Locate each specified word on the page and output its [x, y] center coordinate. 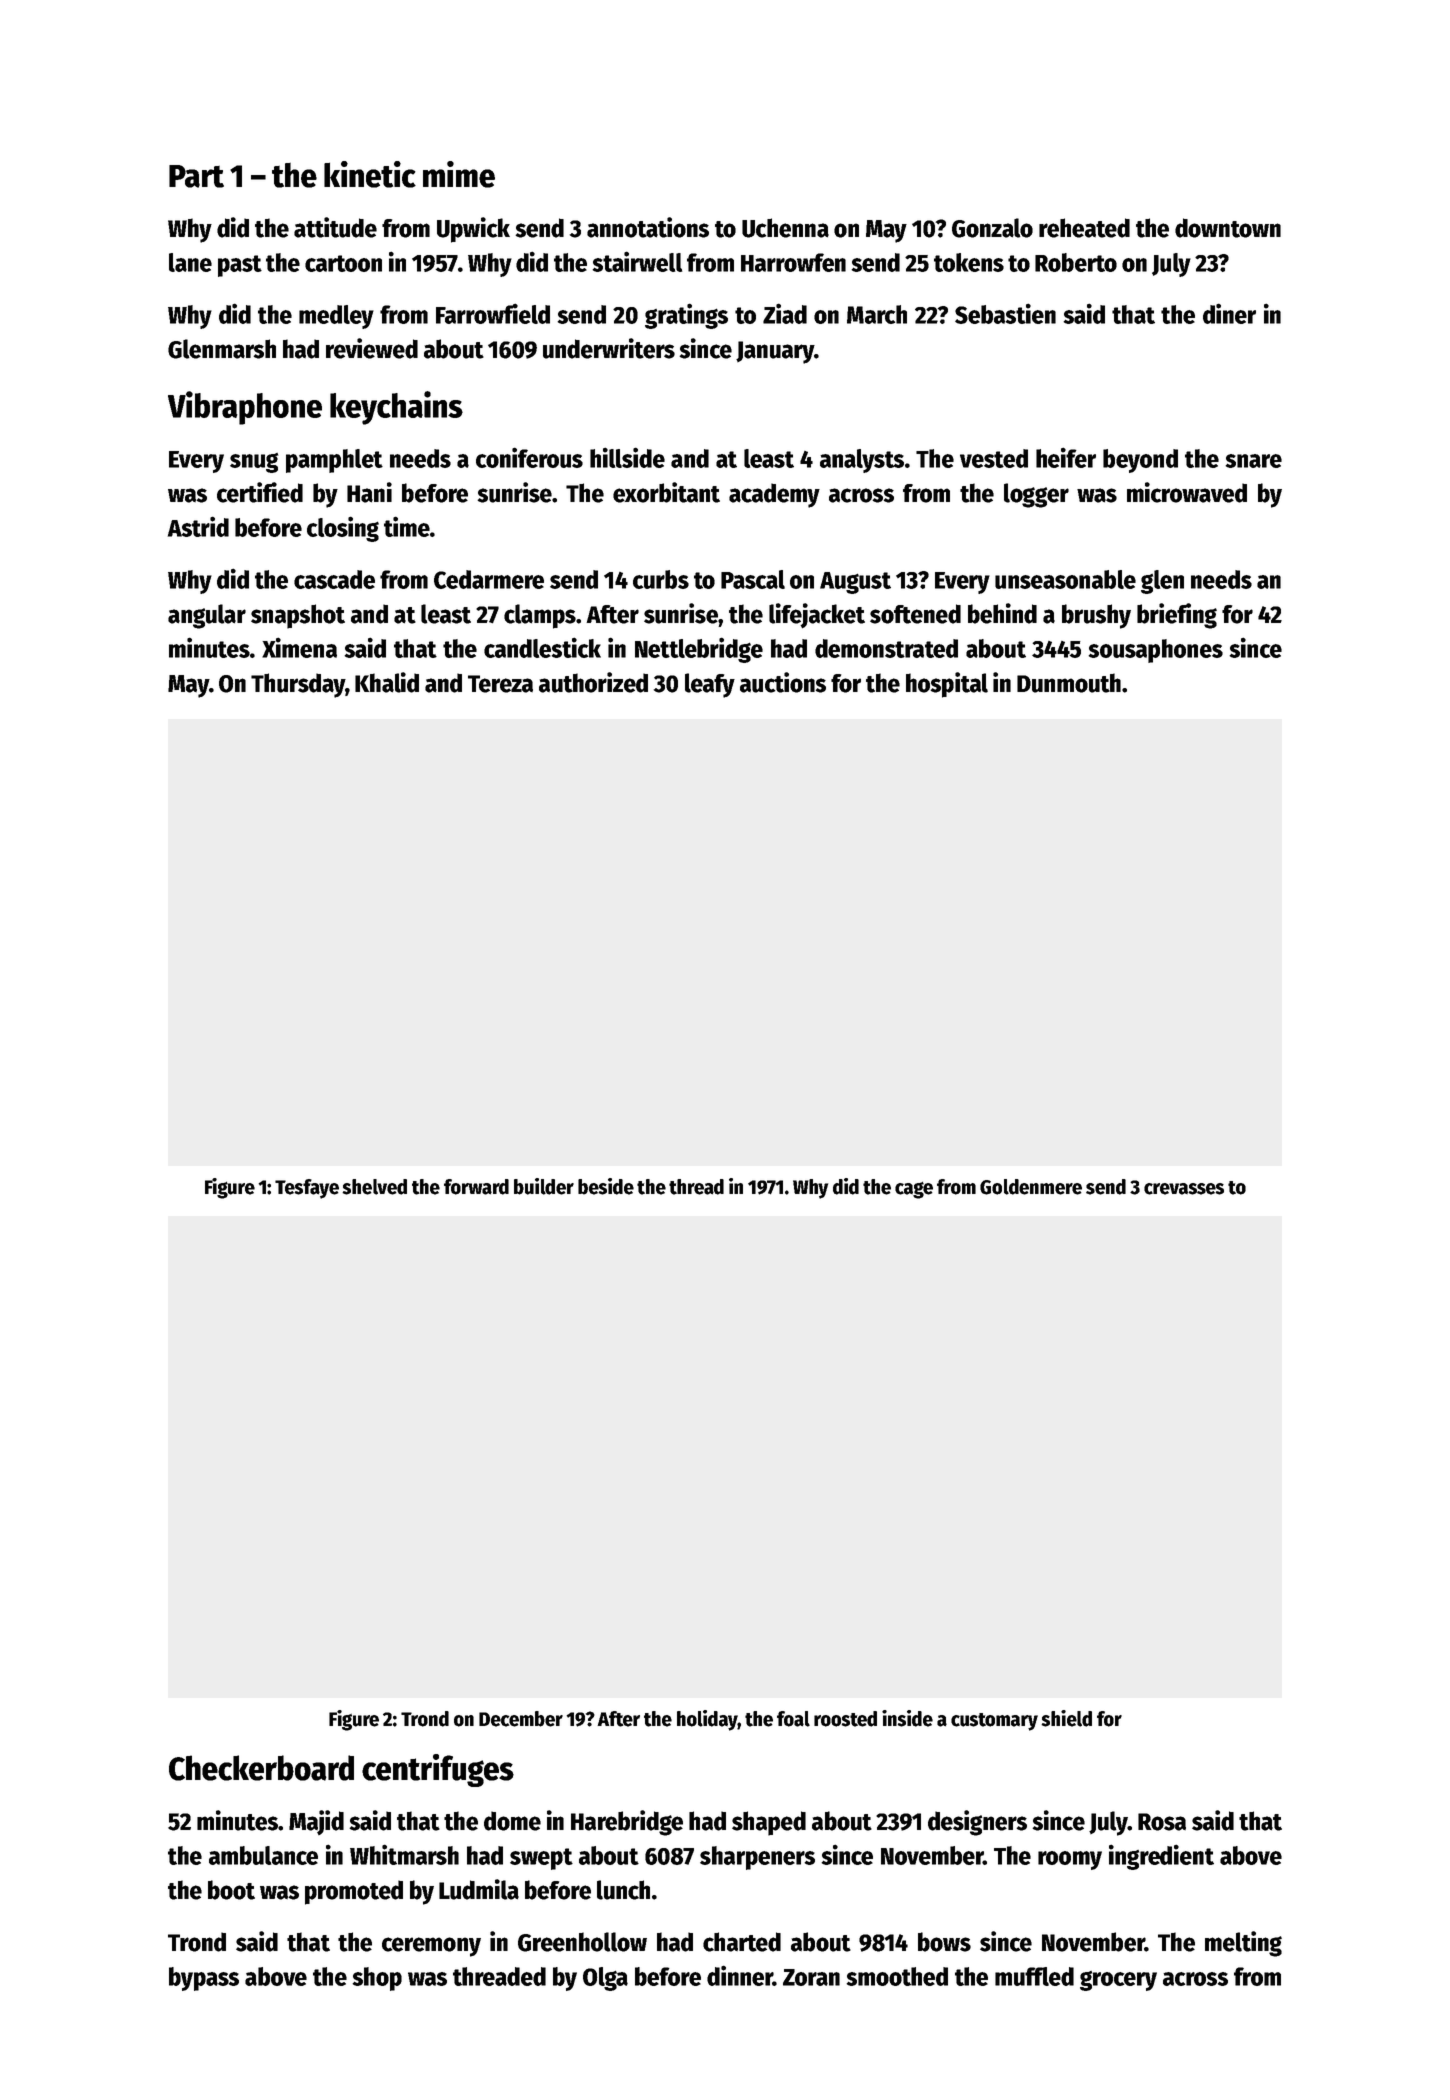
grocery [1118, 1981]
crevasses [1184, 1189]
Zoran [811, 1977]
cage [914, 1190]
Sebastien [1005, 313]
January [775, 352]
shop [377, 1979]
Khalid [387, 682]
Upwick [473, 230]
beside [606, 1186]
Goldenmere [1031, 1187]
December [521, 1719]
